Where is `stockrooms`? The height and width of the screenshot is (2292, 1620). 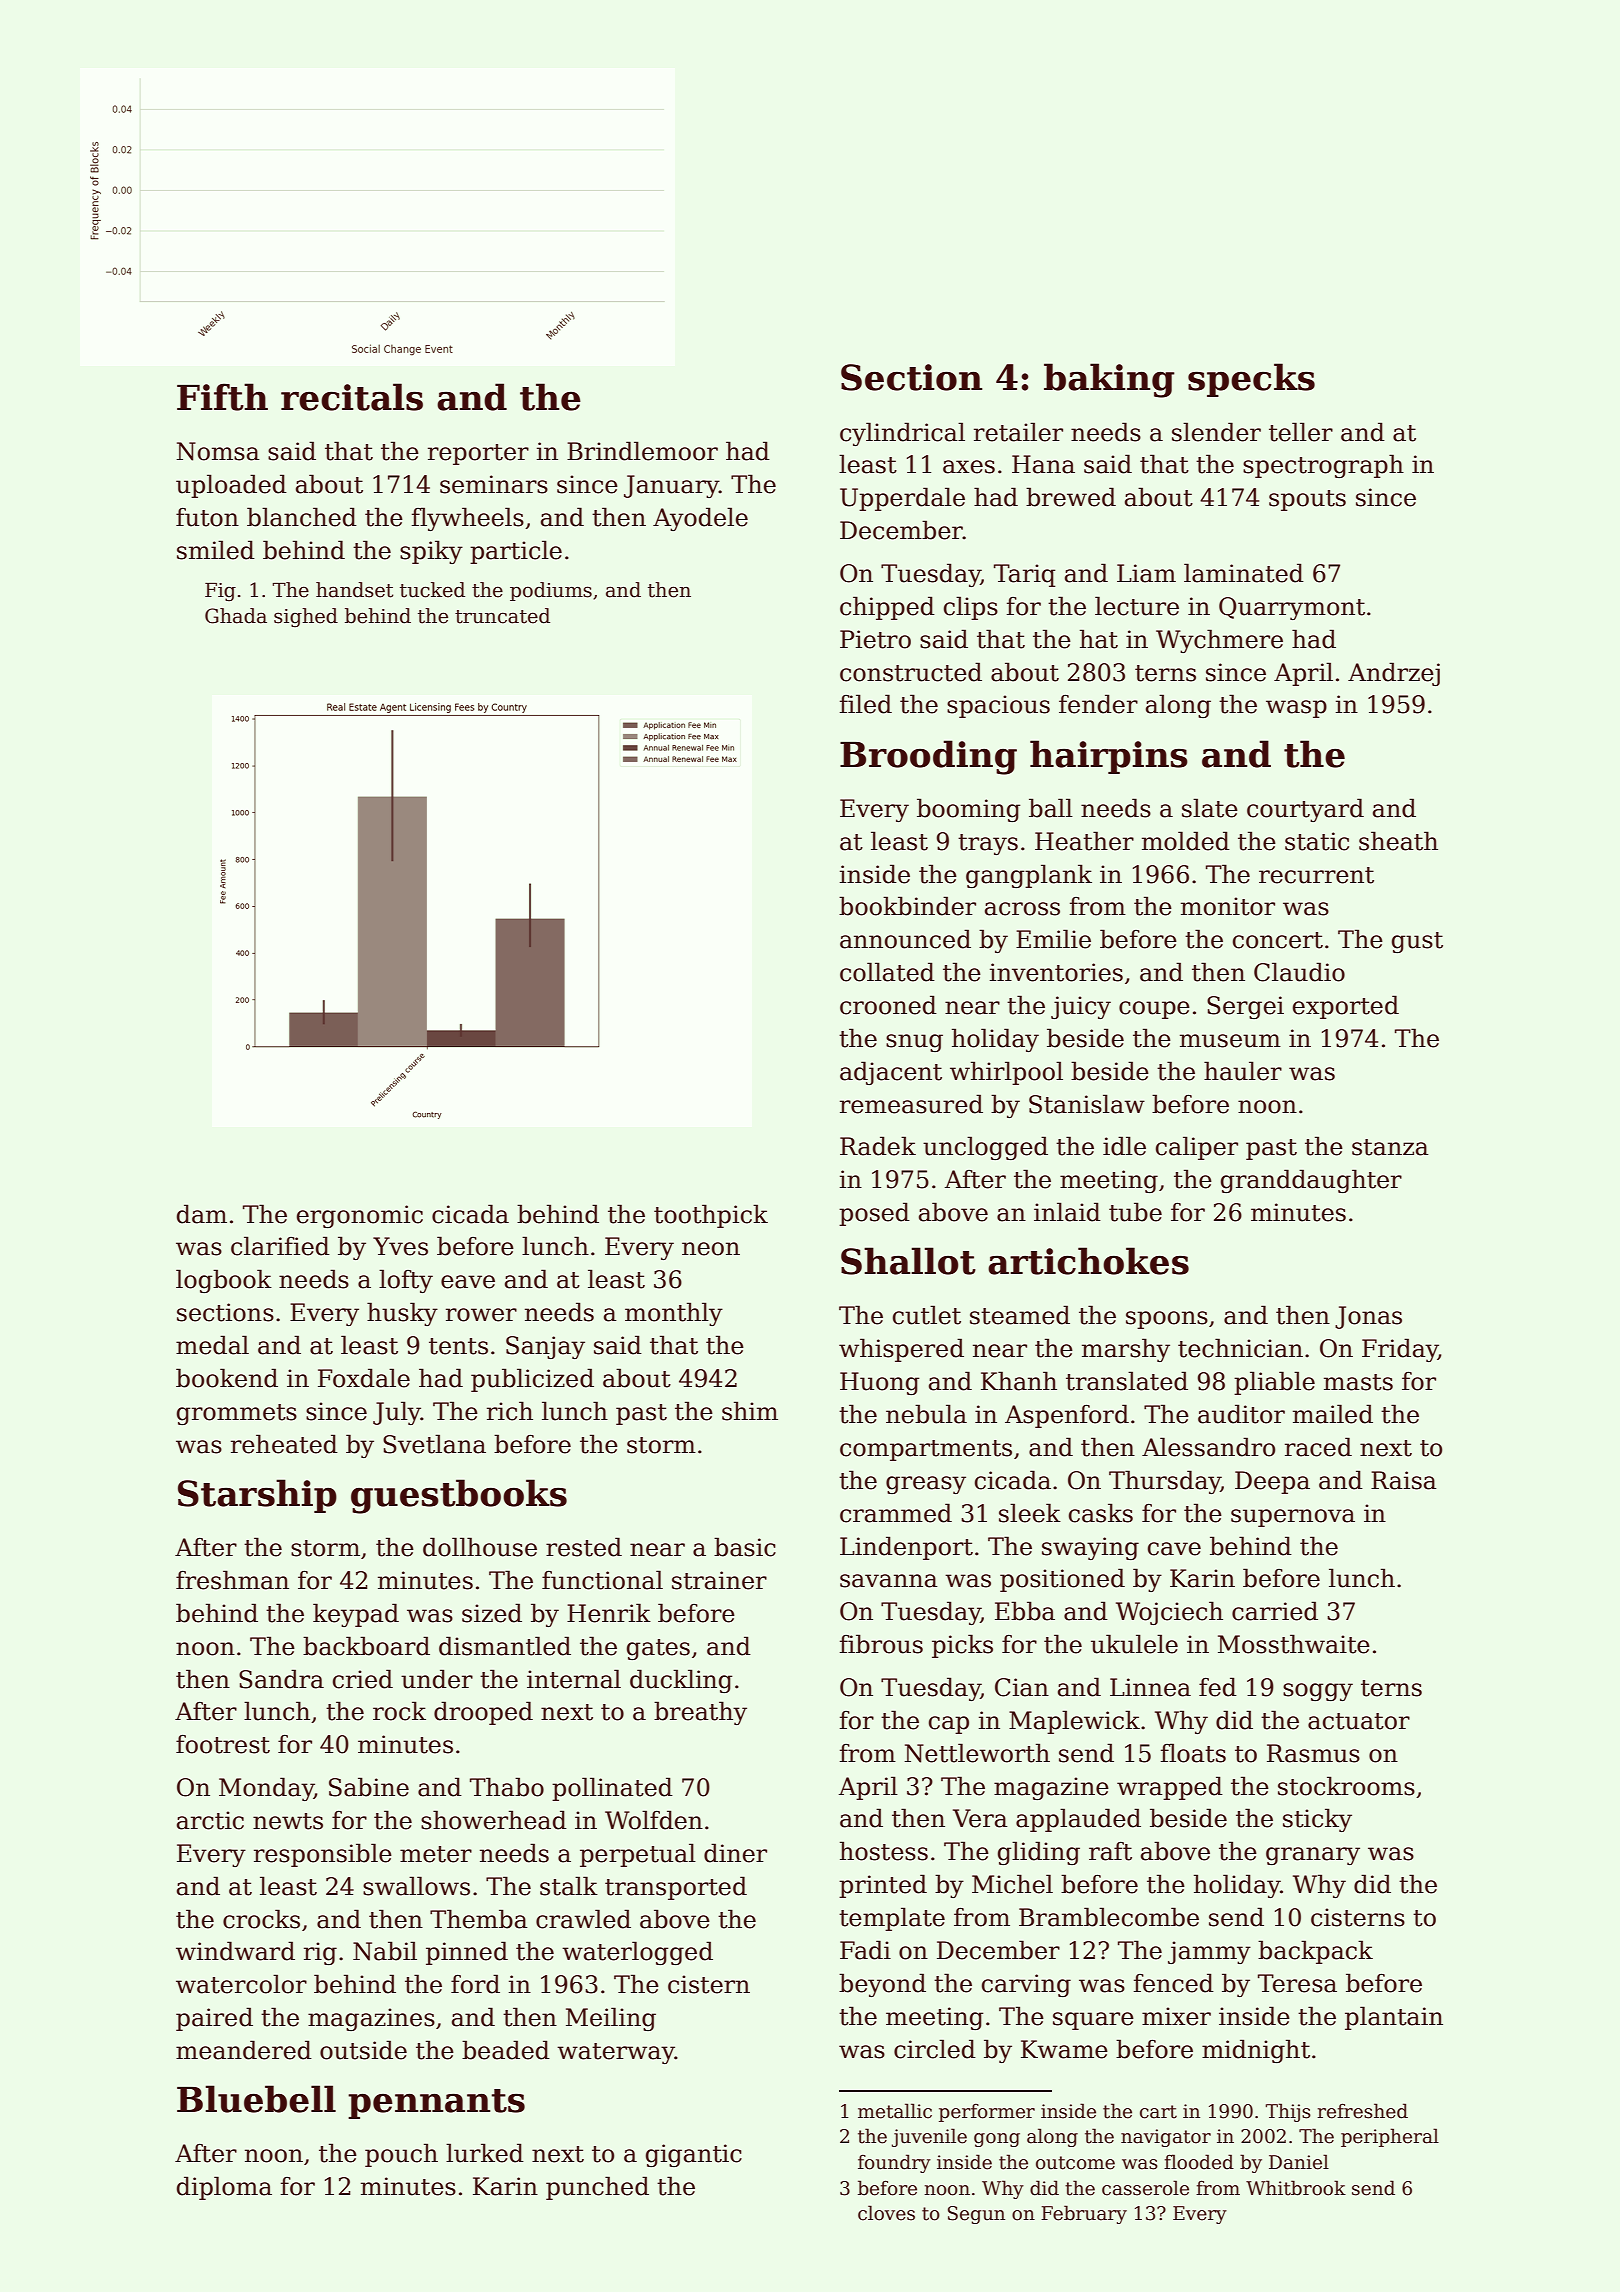
stockrooms is located at coordinates (1346, 1786).
